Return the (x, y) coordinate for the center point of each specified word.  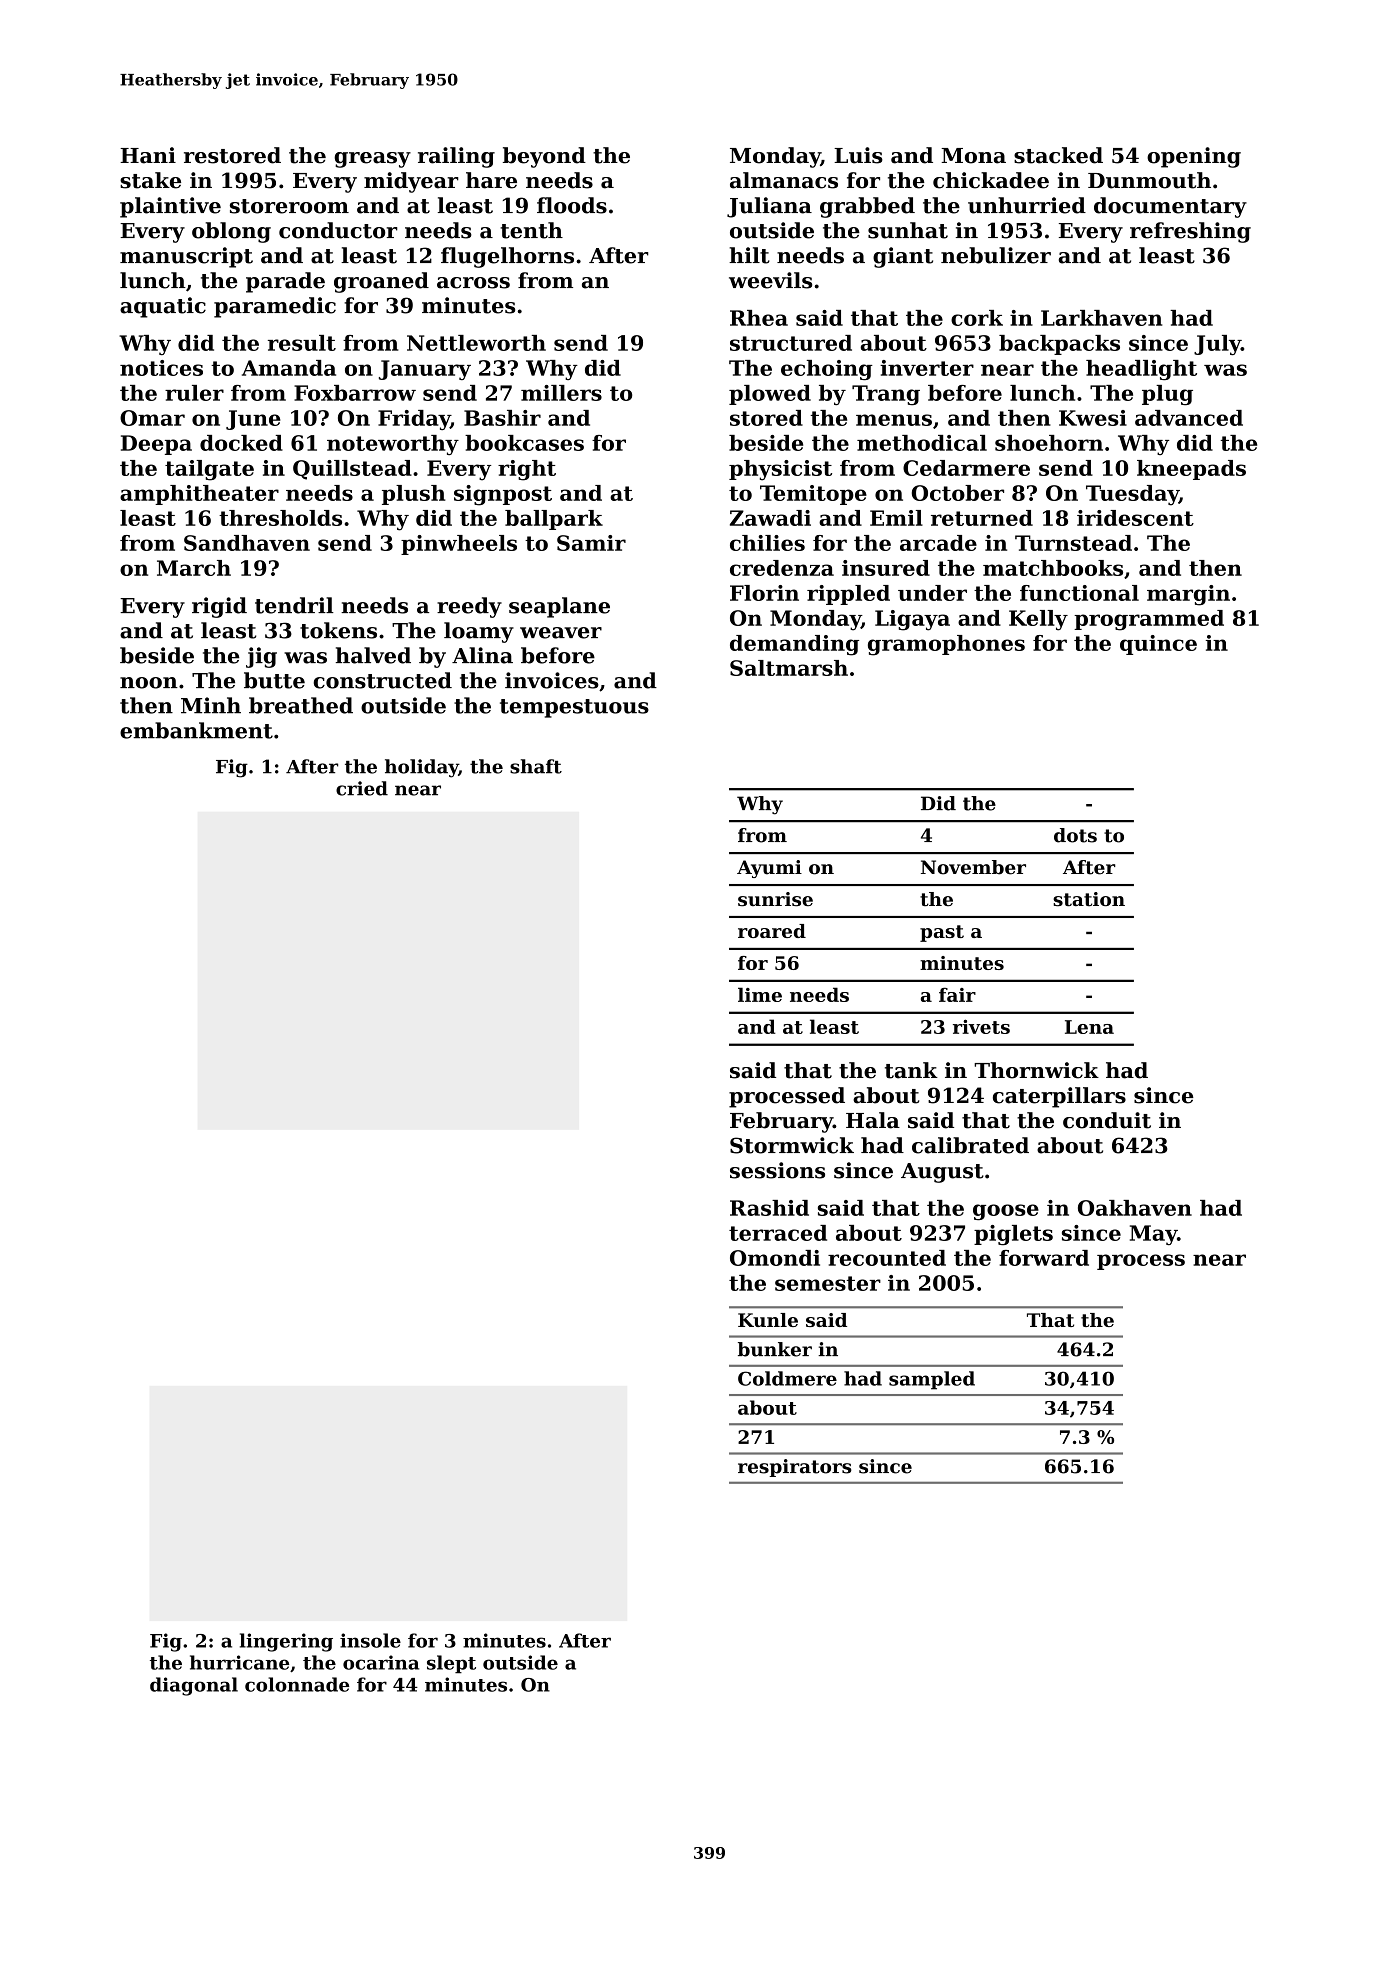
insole (370, 1640)
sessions (777, 1170)
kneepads (1191, 470)
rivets (981, 1026)
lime (760, 994)
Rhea (759, 318)
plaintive (170, 207)
